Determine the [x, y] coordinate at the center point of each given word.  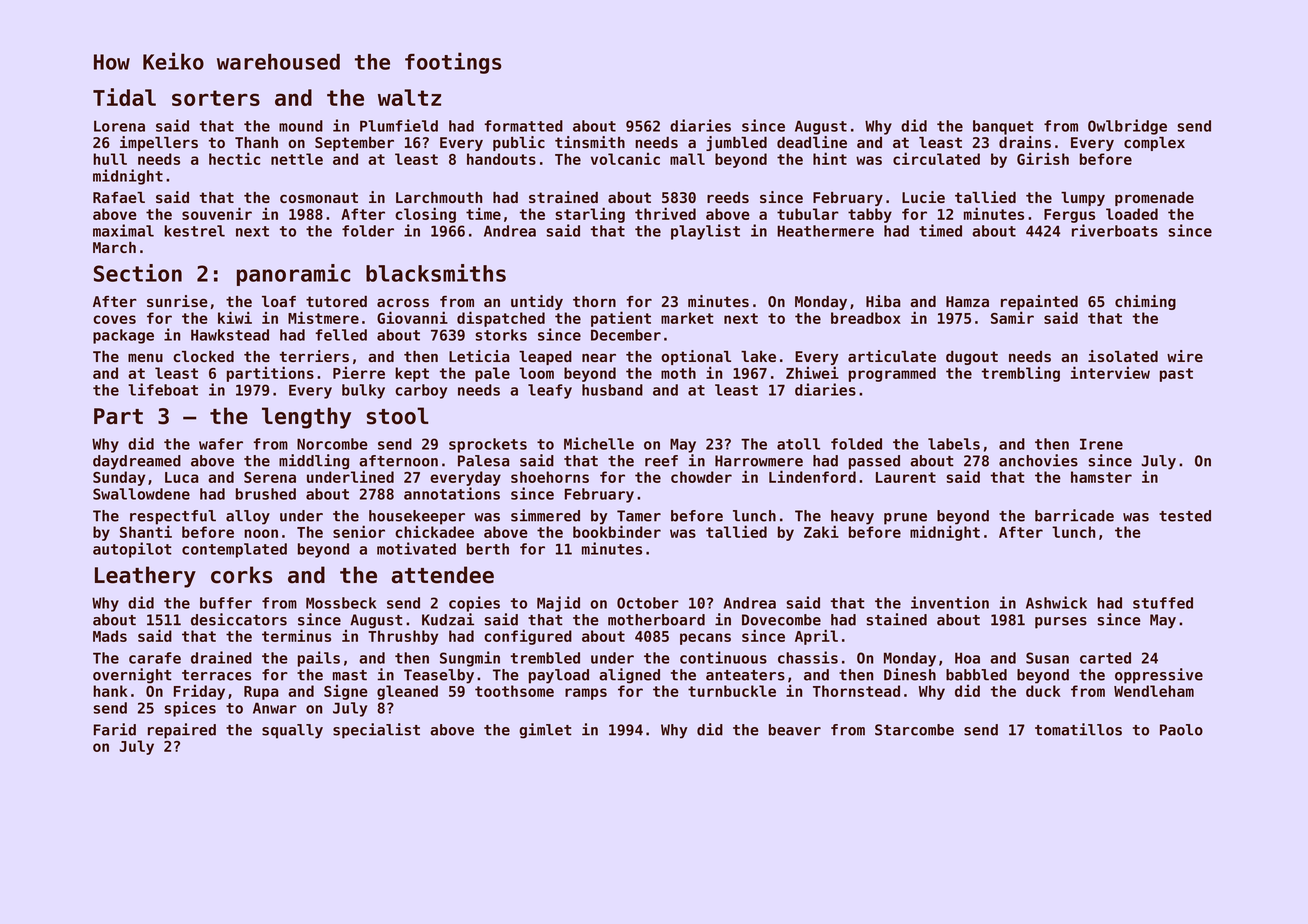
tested [1185, 516]
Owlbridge [1127, 127]
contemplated [234, 550]
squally [292, 731]
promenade [1154, 199]
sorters [216, 98]
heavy [852, 517]
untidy [537, 302]
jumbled [736, 143]
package [123, 336]
